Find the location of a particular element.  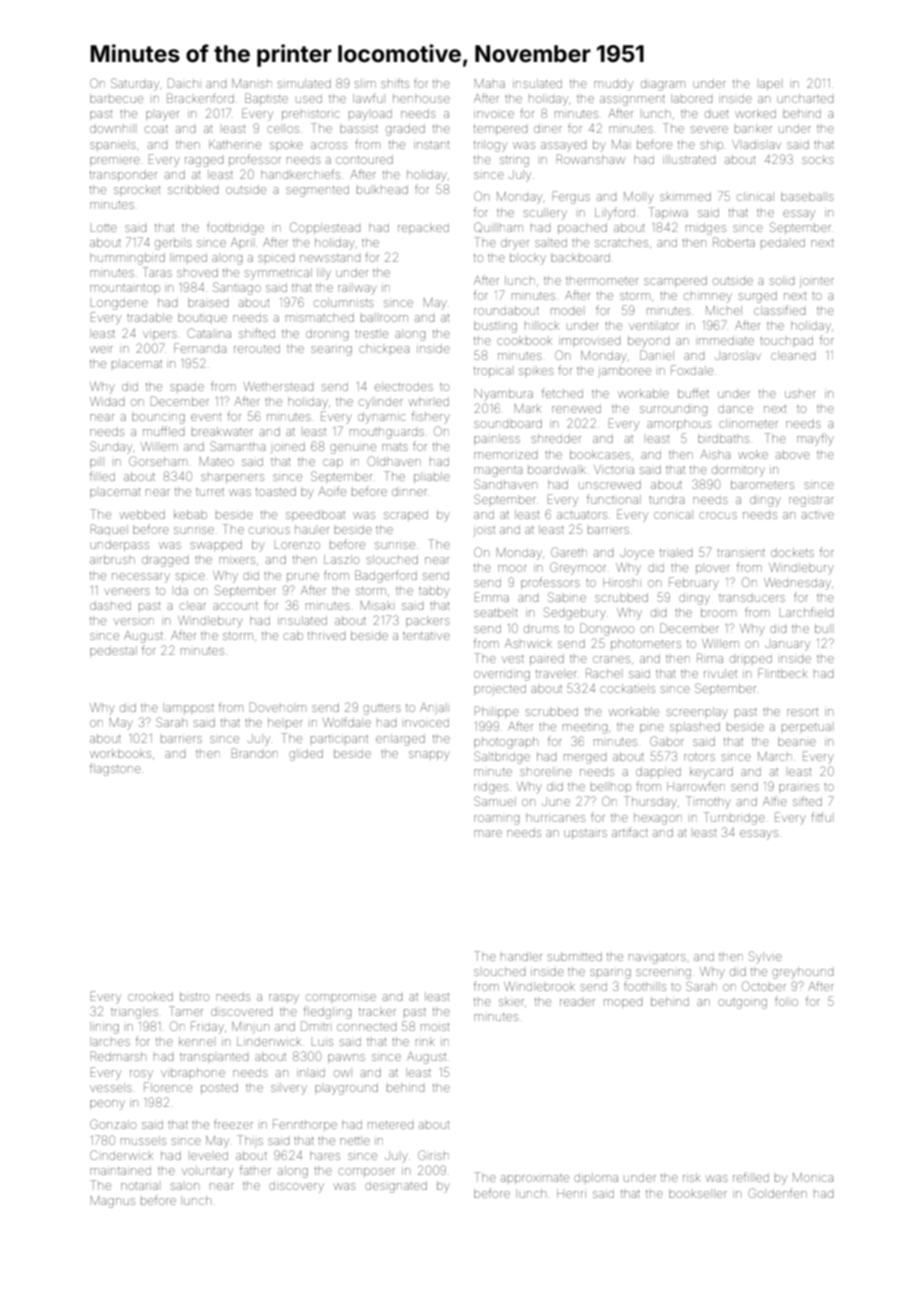

pedestal is located at coordinates (113, 651).
